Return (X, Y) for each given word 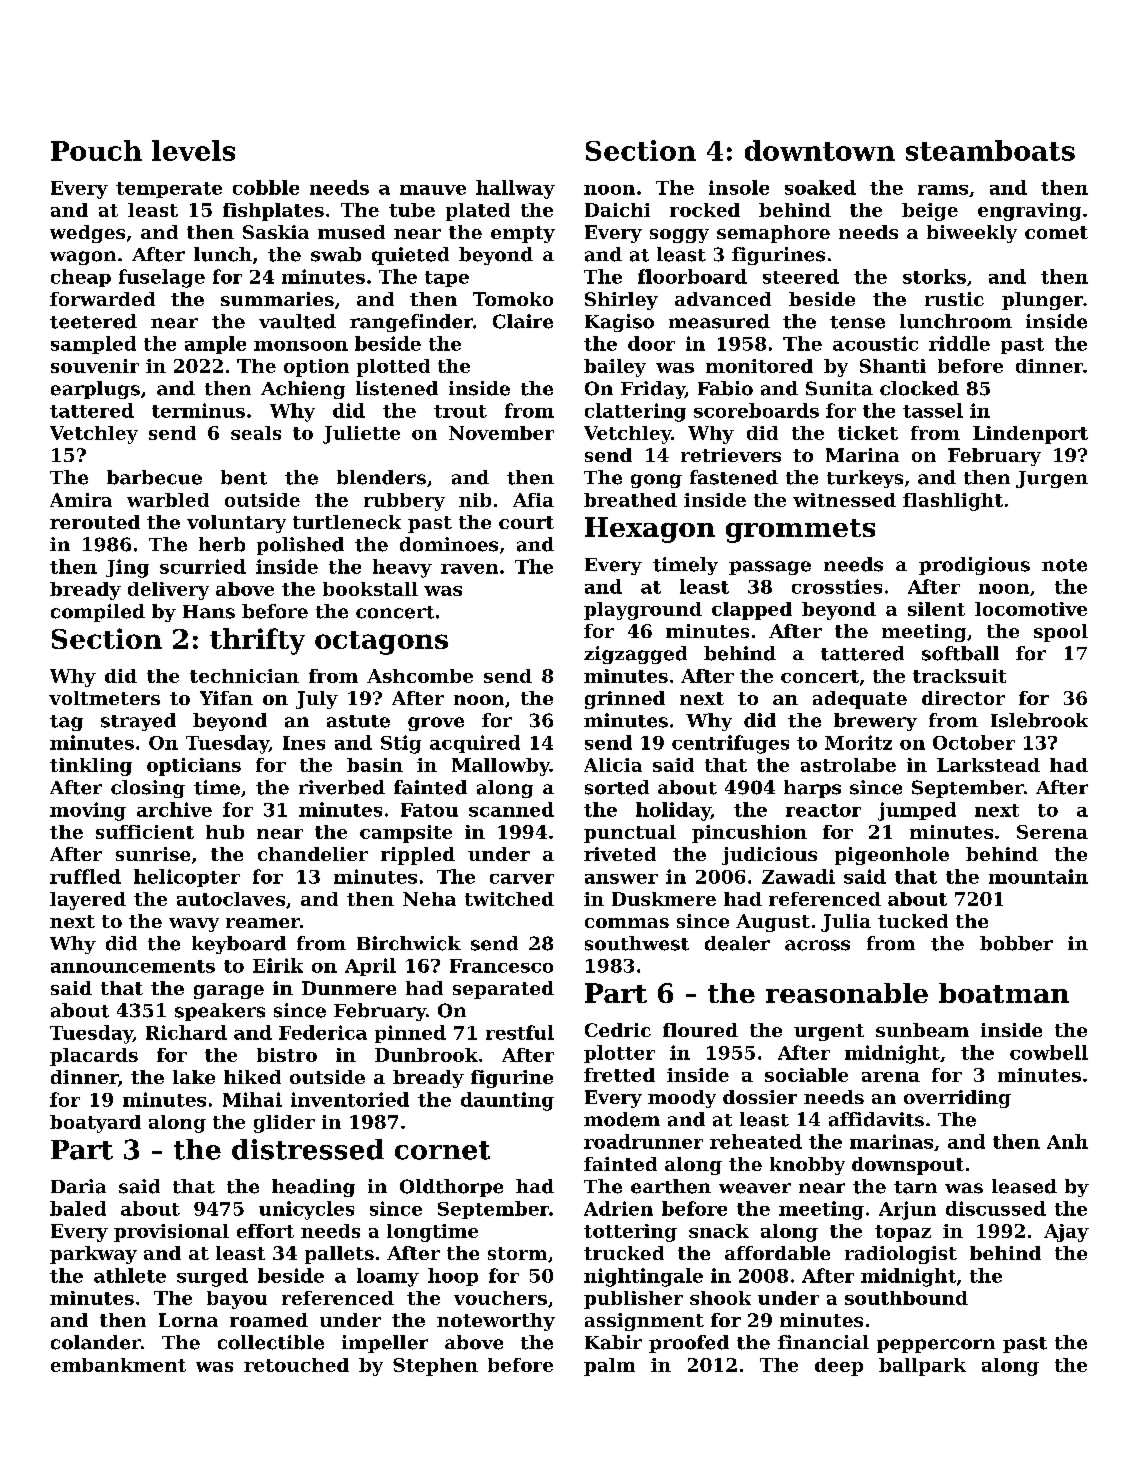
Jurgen (1052, 479)
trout (460, 411)
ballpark (922, 1367)
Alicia (613, 765)
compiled (98, 613)
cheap (81, 278)
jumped (917, 811)
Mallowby (501, 767)
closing (148, 789)
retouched (296, 1365)
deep (839, 1367)
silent (936, 609)
